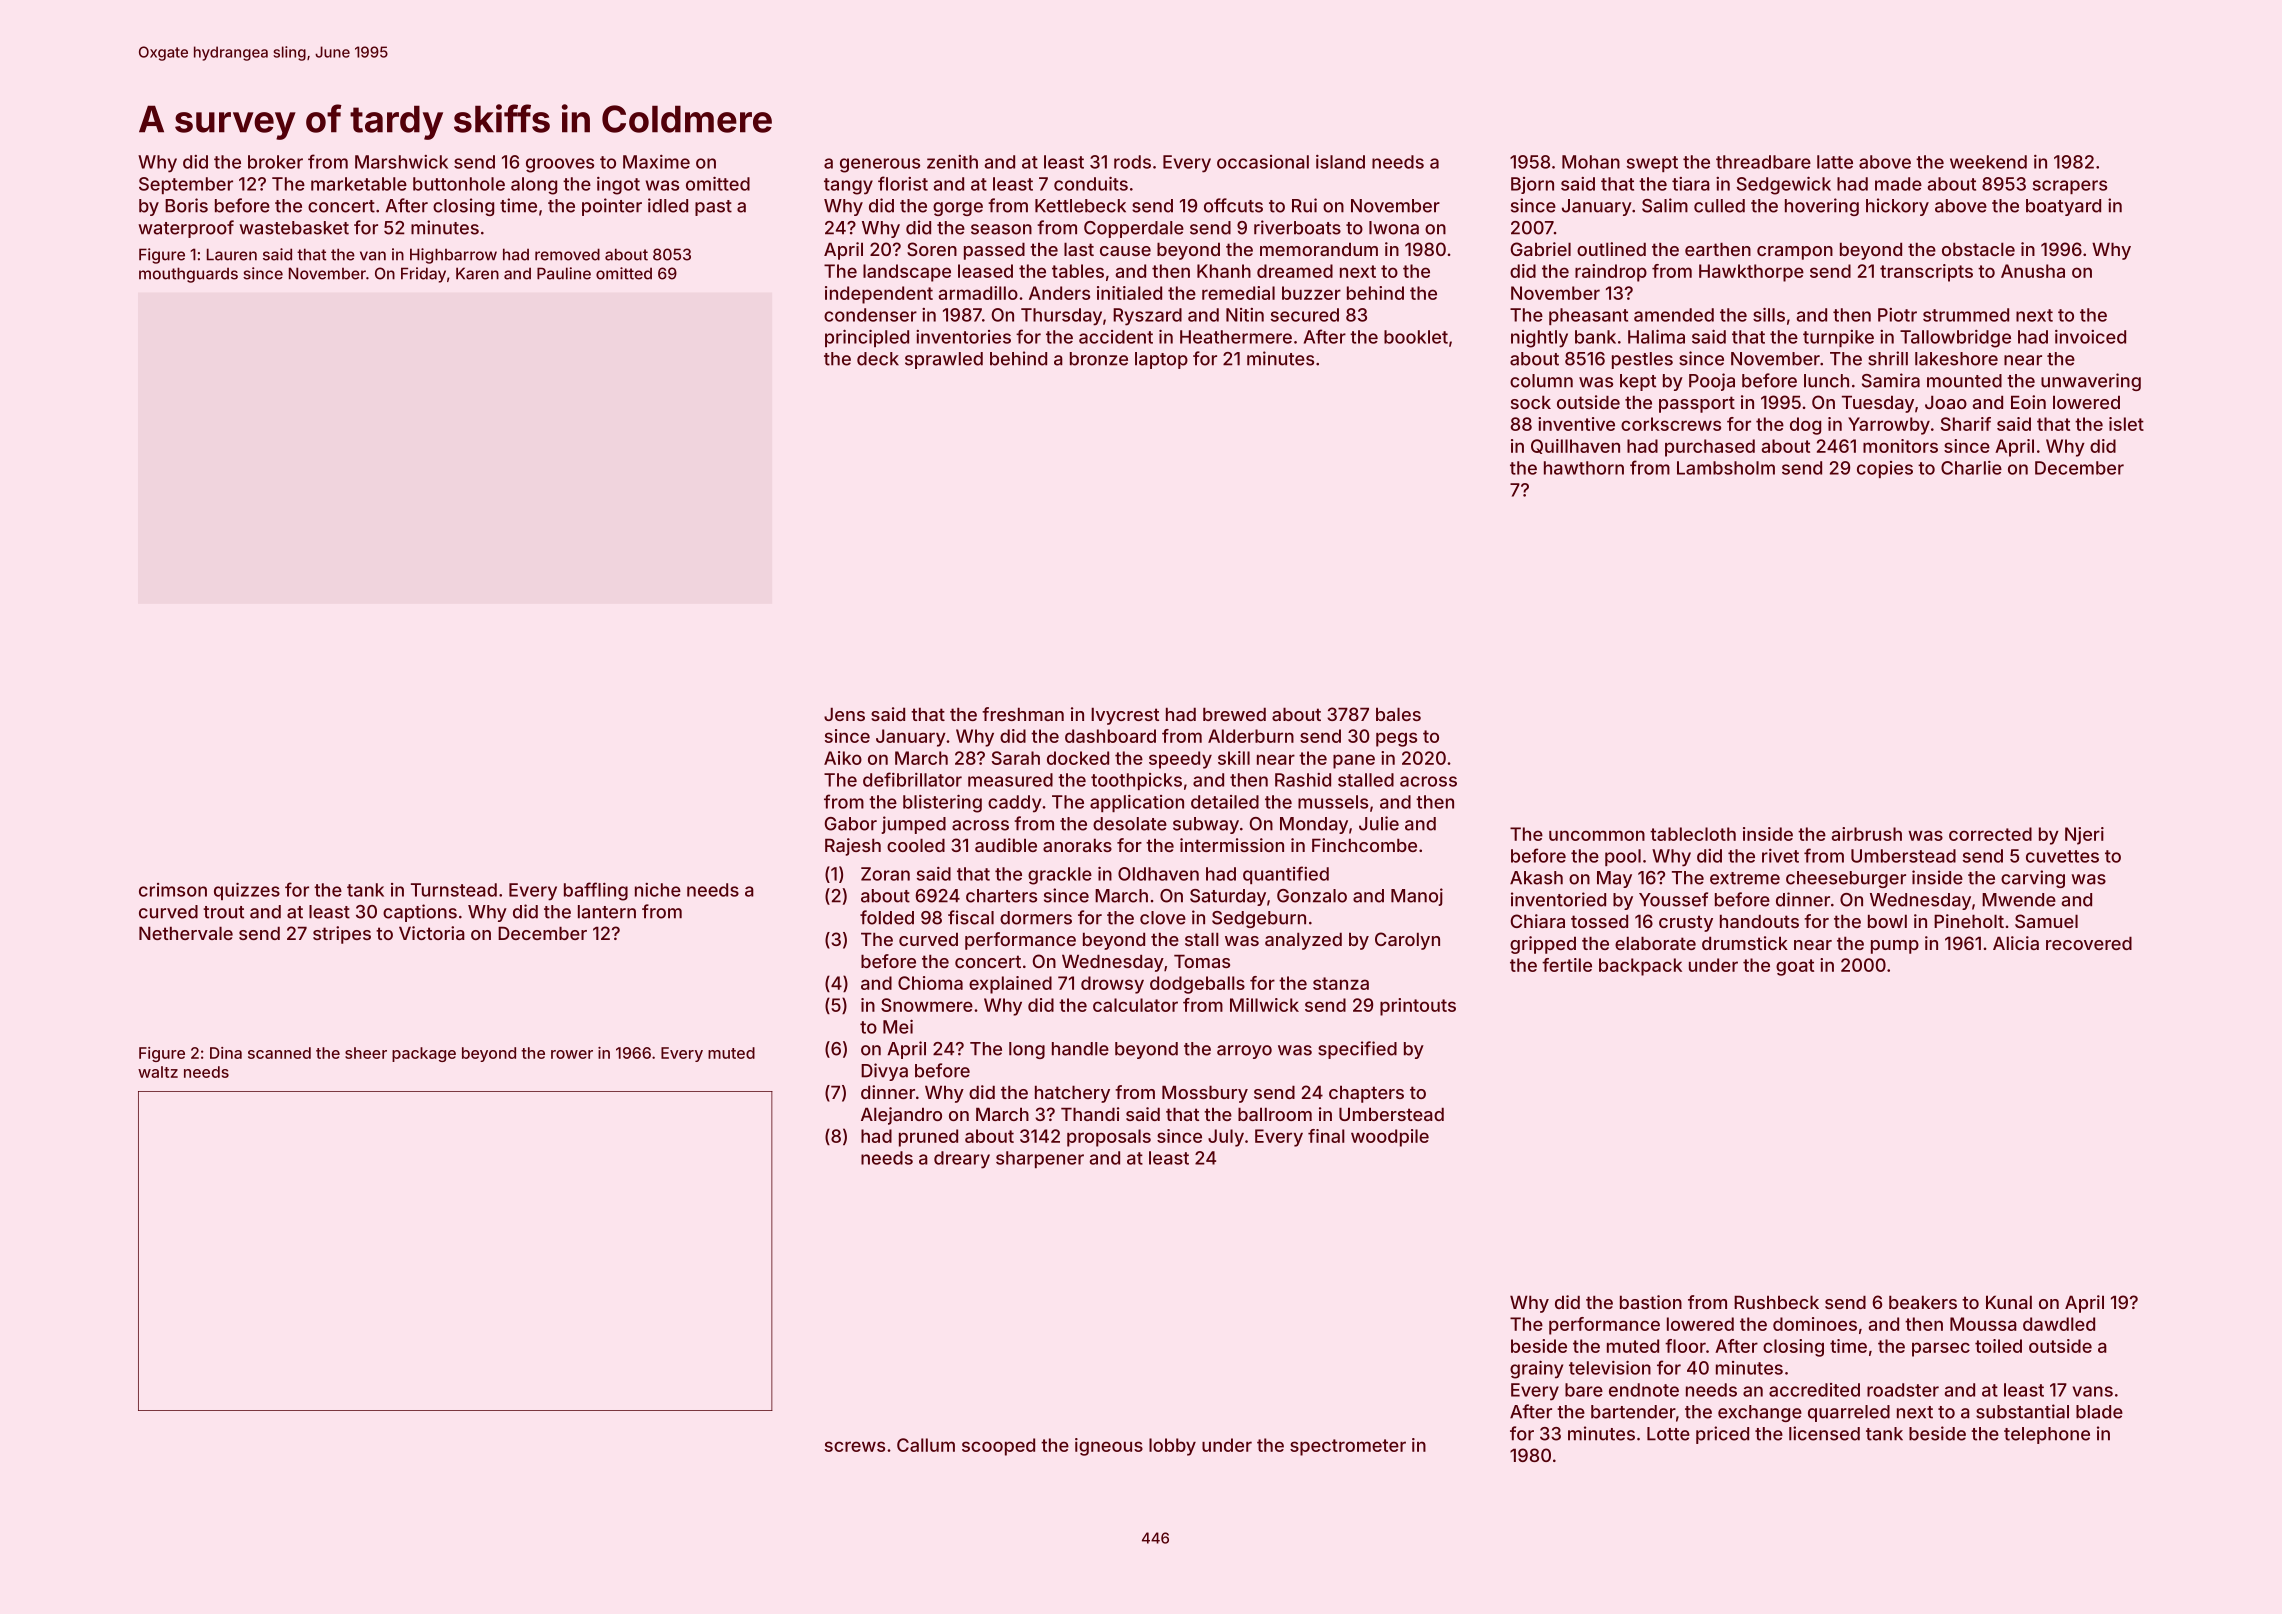 This screenshot has width=2282, height=1614. Describe the element at coordinates (1099, 359) in the screenshot. I see `bronze` at that location.
